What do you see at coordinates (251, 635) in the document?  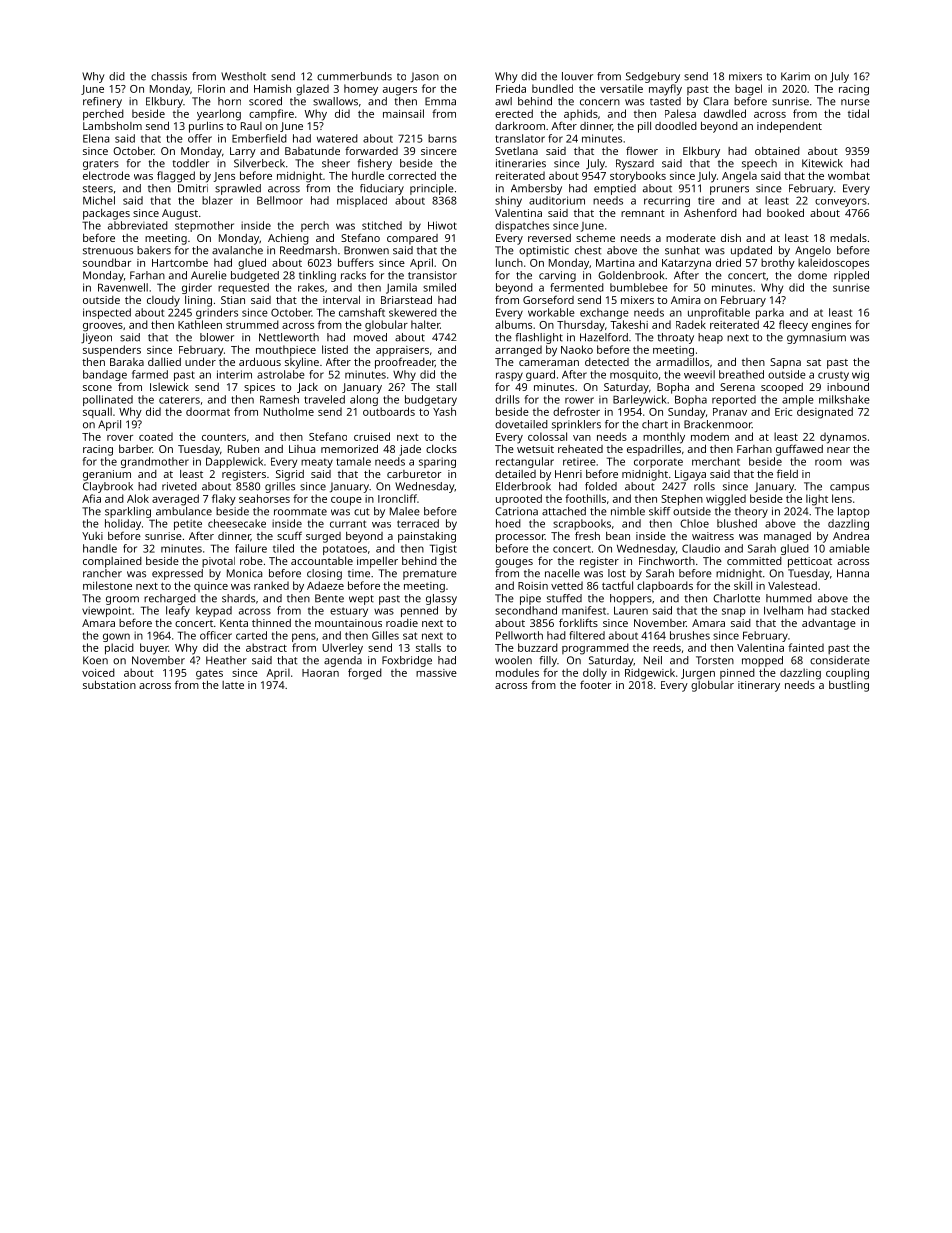 I see `carted` at bounding box center [251, 635].
